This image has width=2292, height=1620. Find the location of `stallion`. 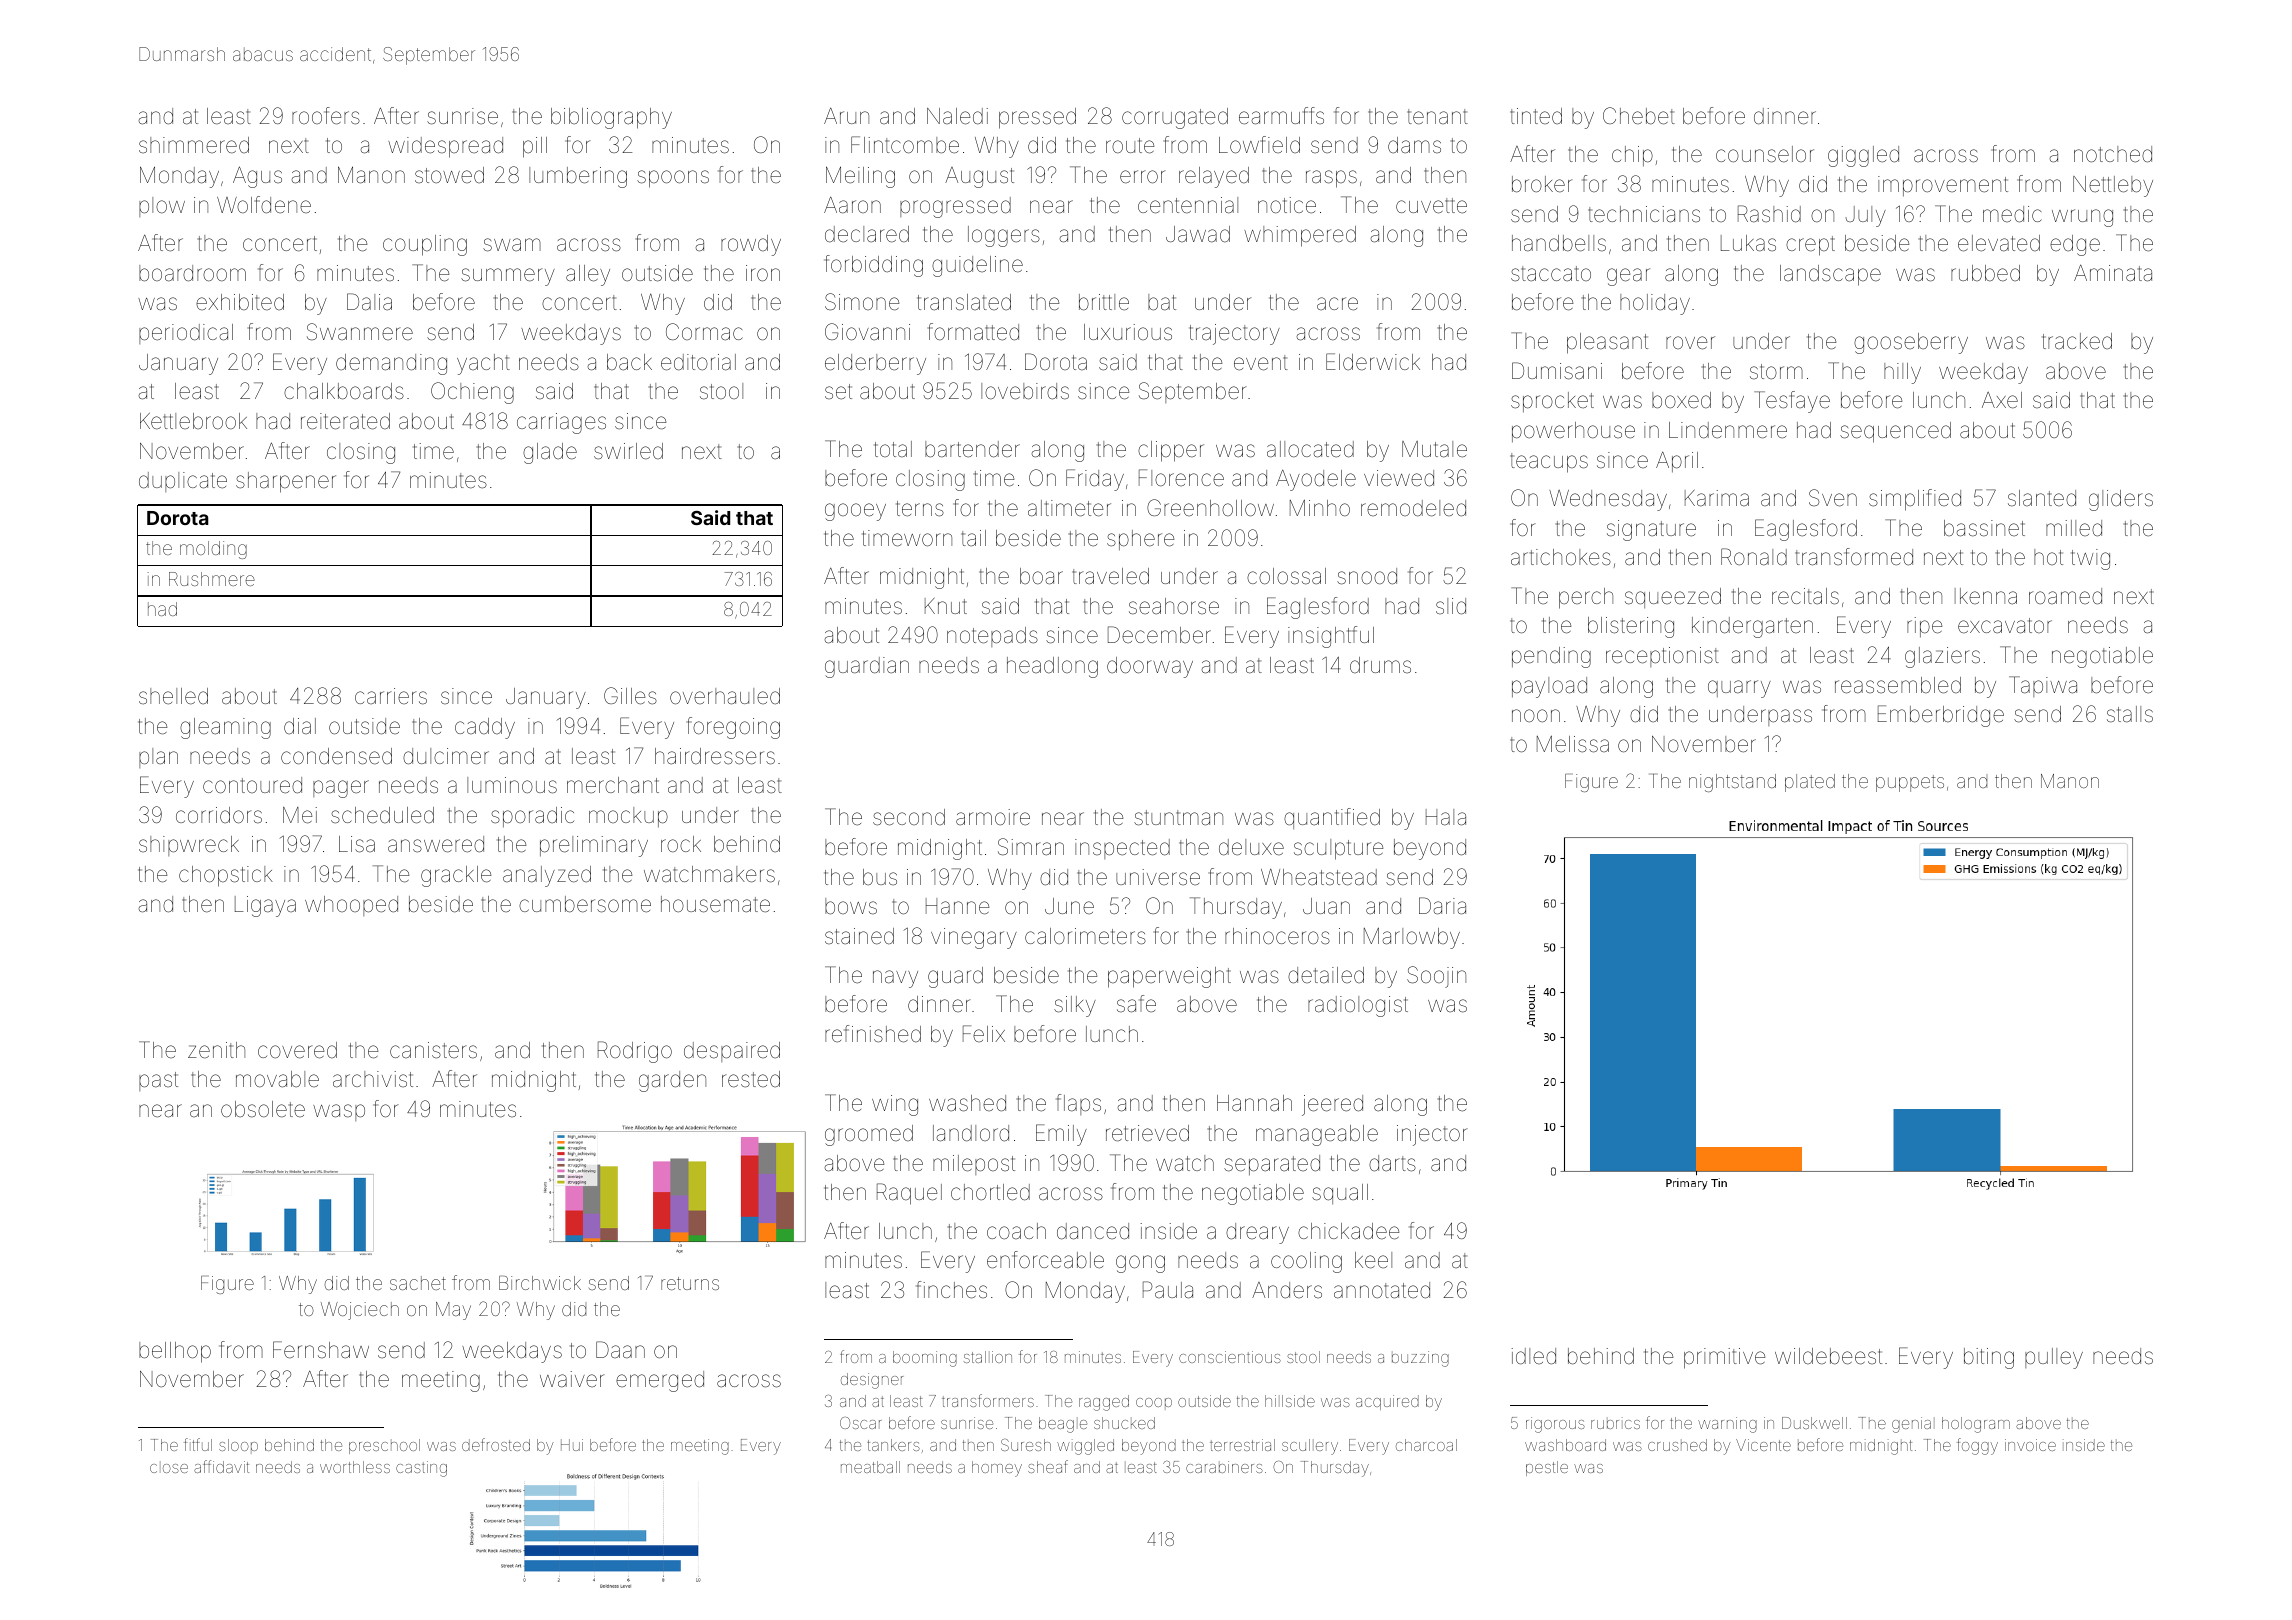

stallion is located at coordinates (988, 1357).
